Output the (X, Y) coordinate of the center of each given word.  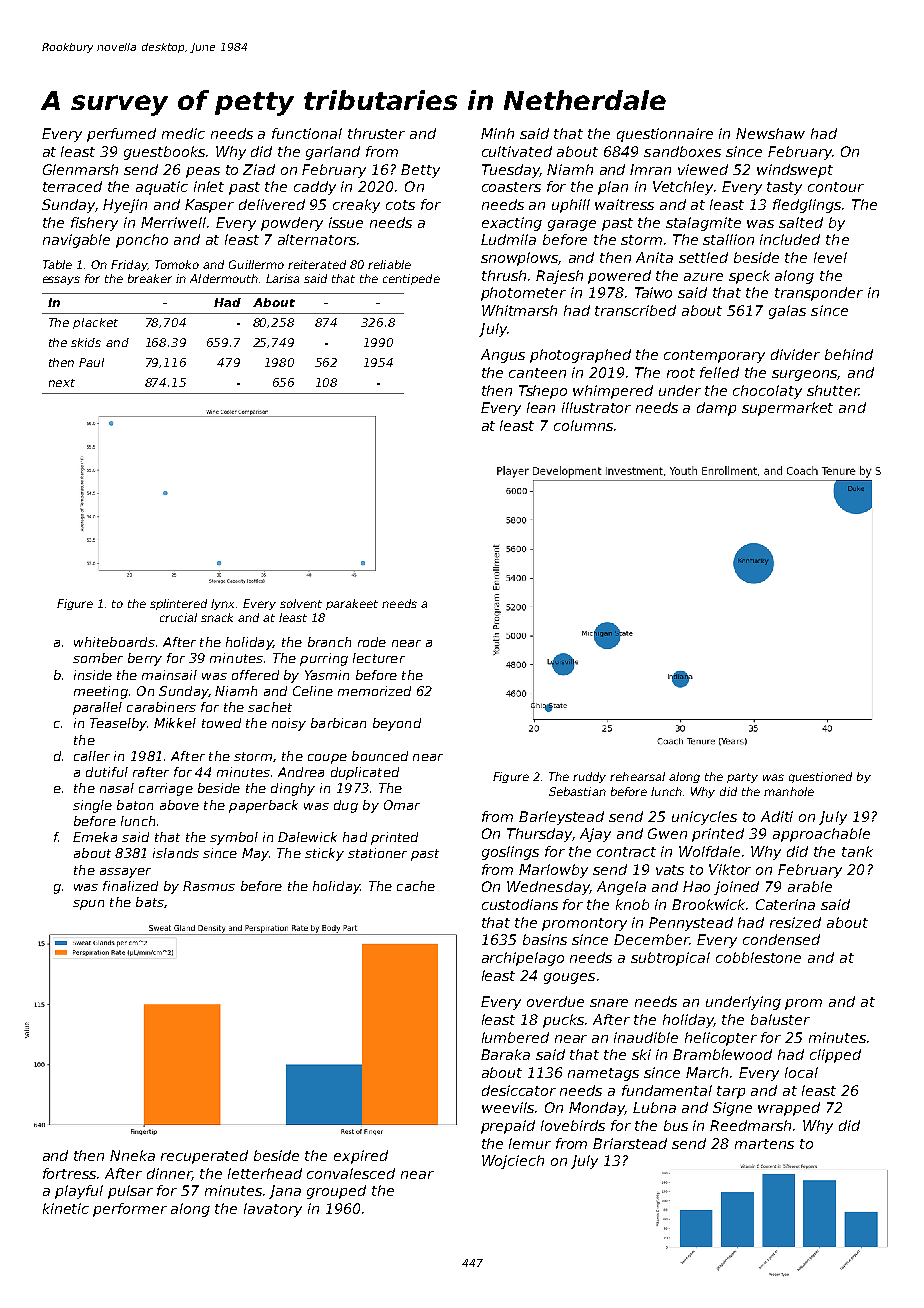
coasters (511, 187)
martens (764, 1144)
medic (183, 133)
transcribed (635, 310)
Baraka (505, 1054)
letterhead (265, 1173)
